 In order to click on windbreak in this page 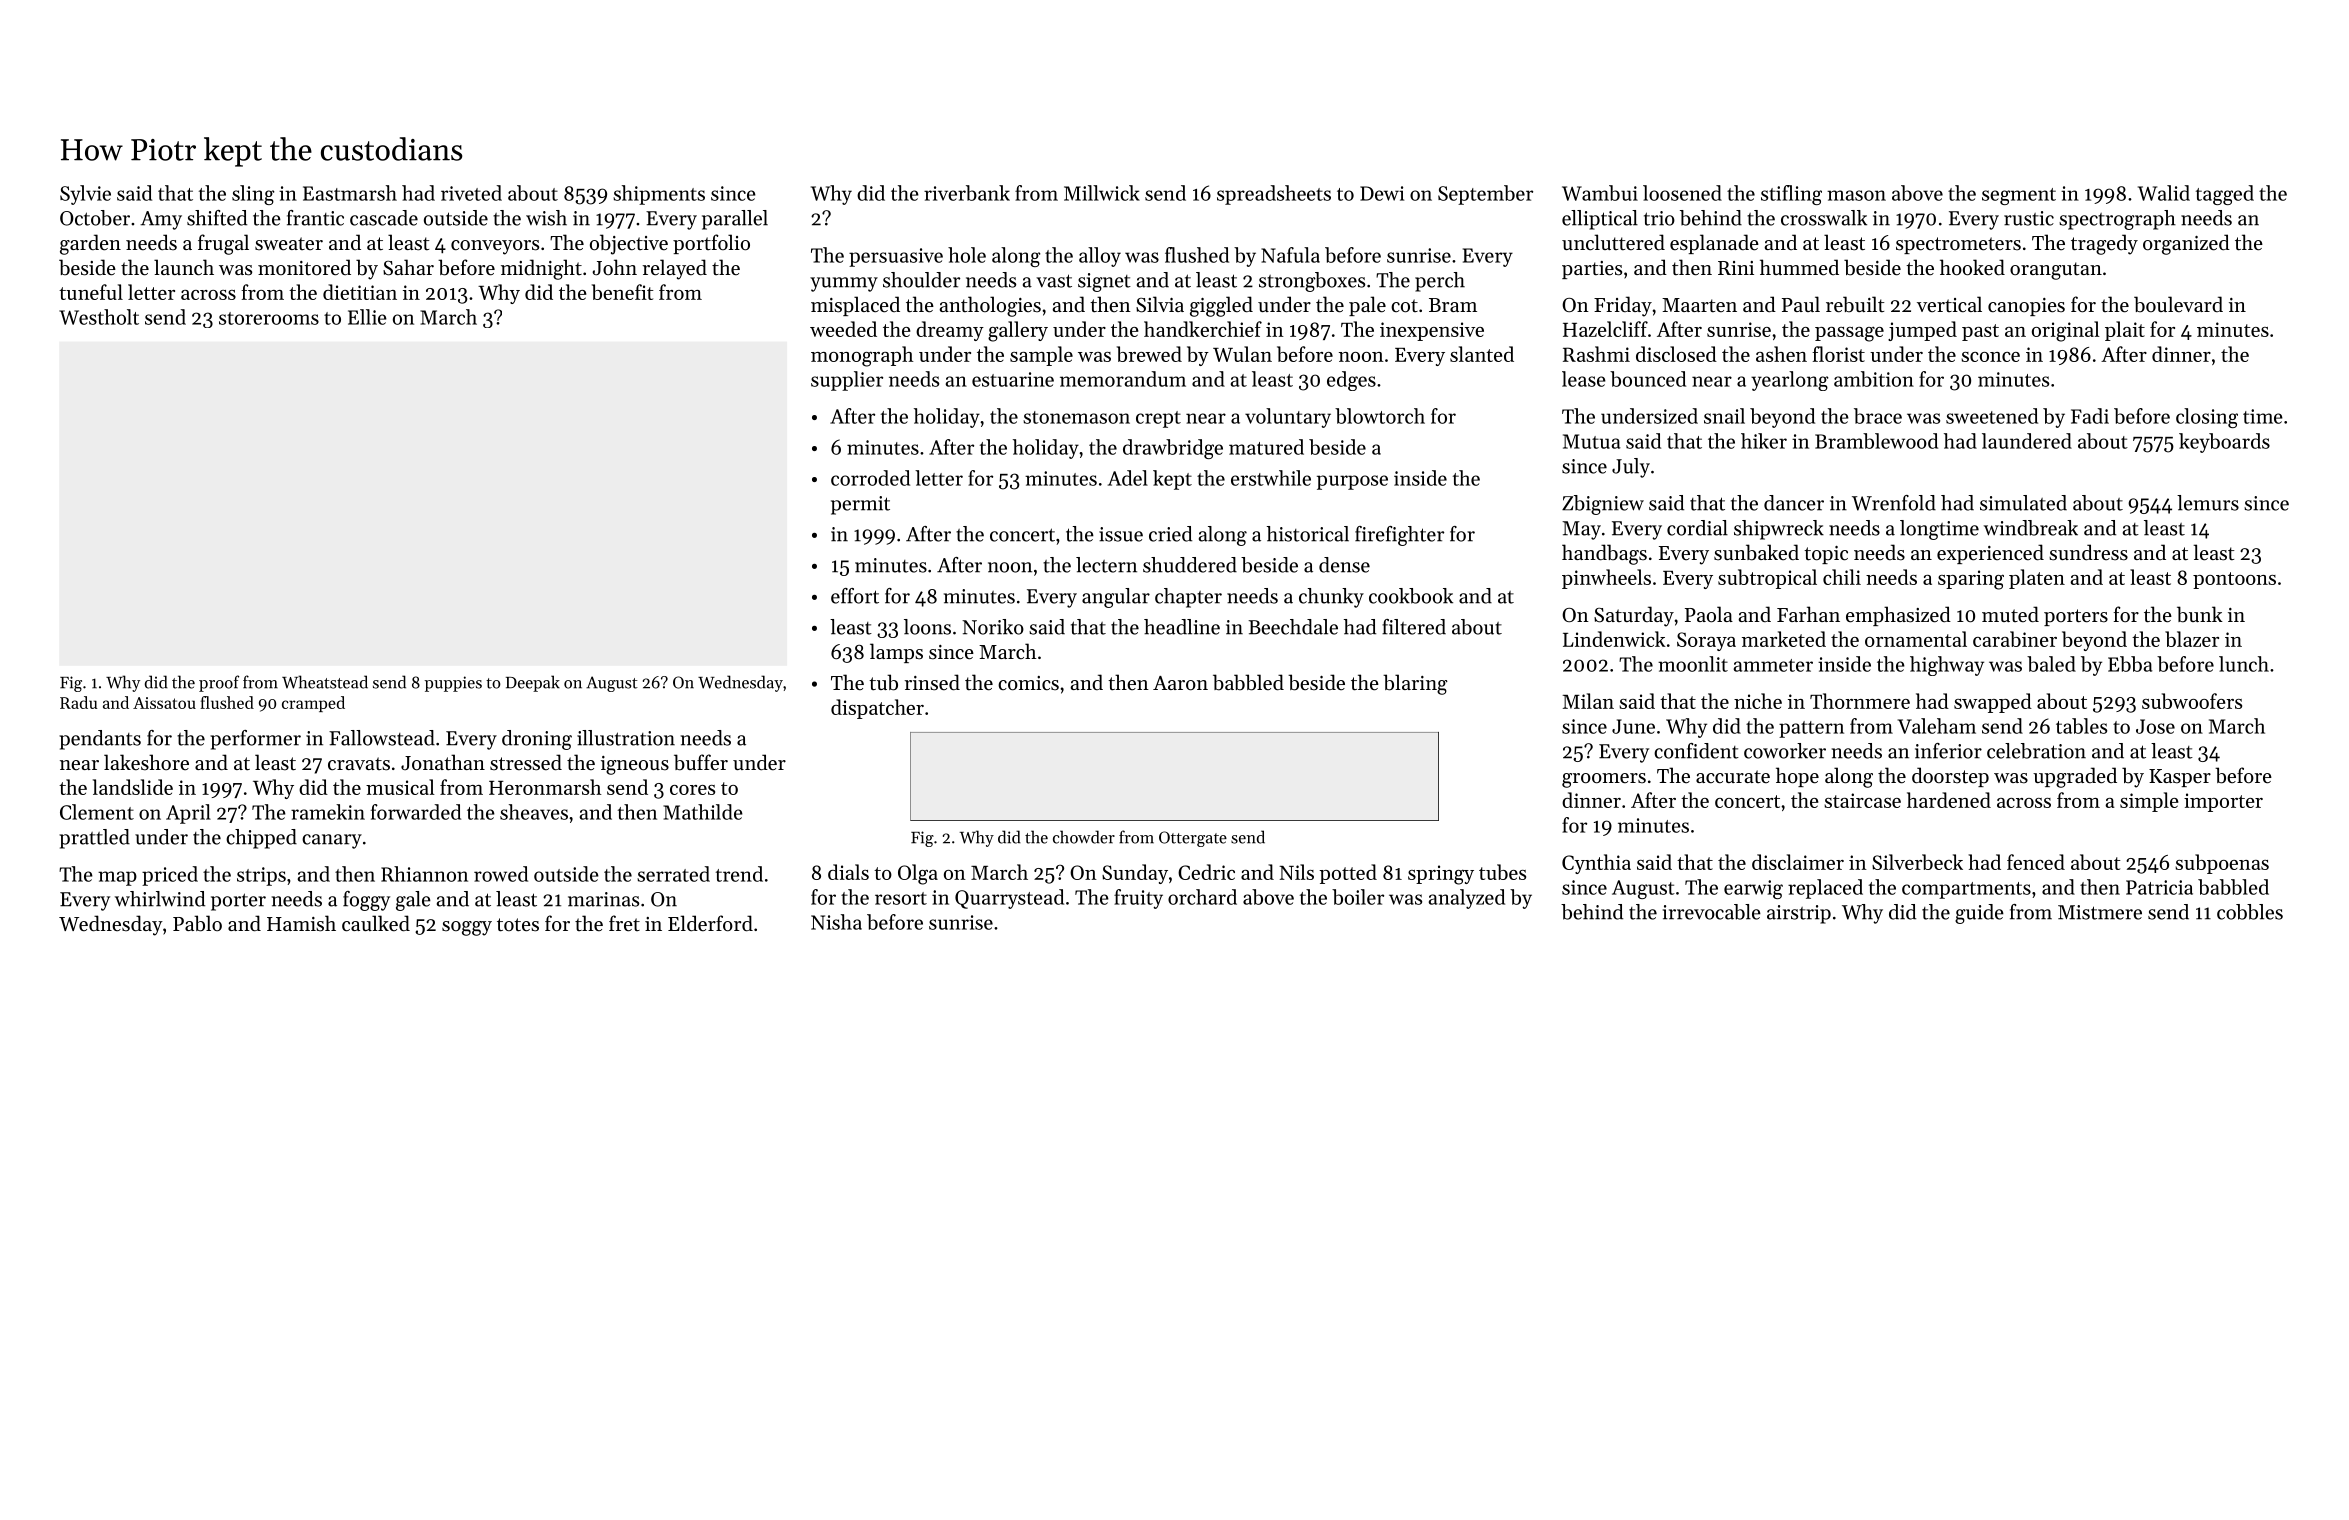, I will do `click(2031, 528)`.
